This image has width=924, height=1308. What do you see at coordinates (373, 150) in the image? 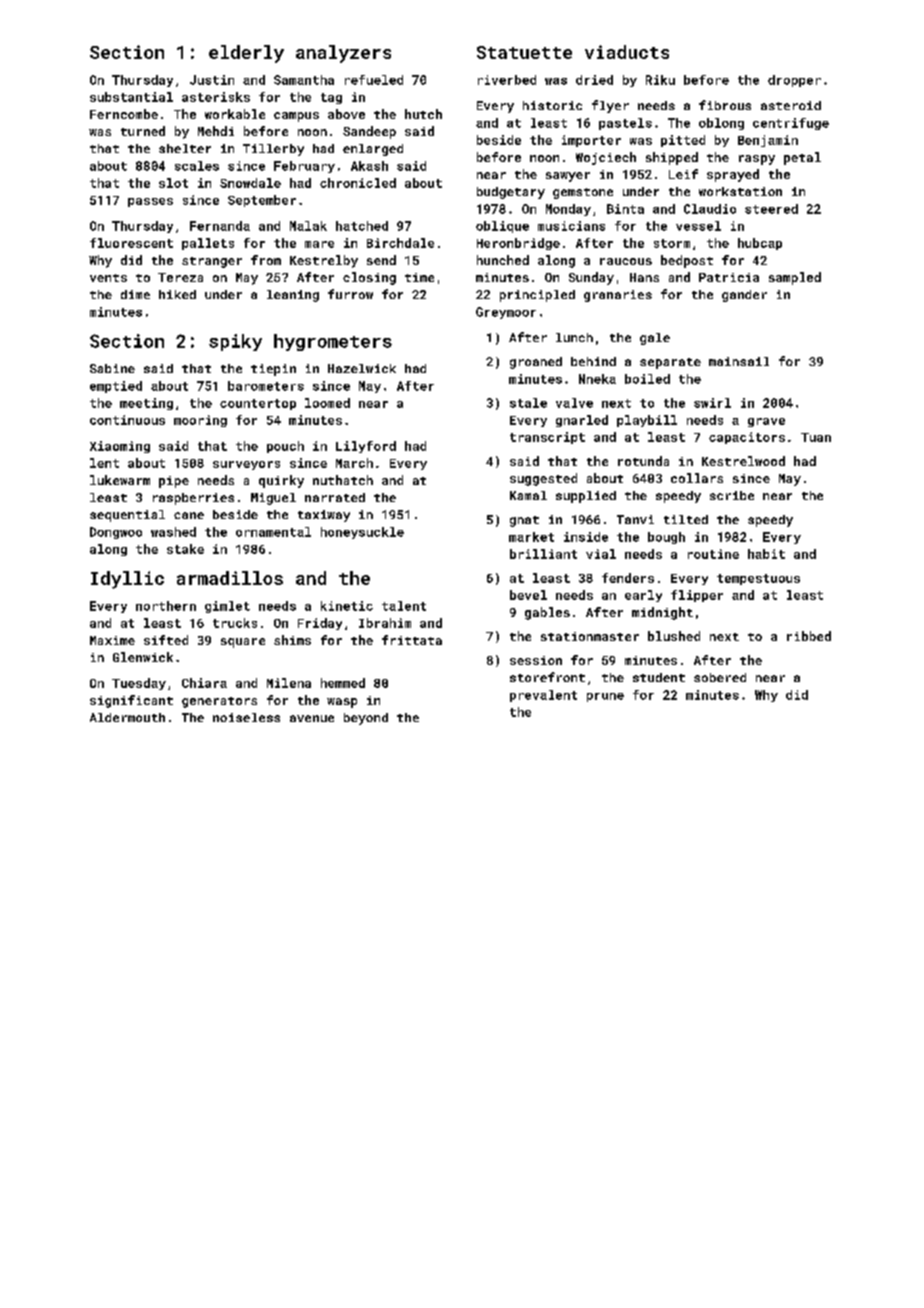
I see `enlarged` at bounding box center [373, 150].
